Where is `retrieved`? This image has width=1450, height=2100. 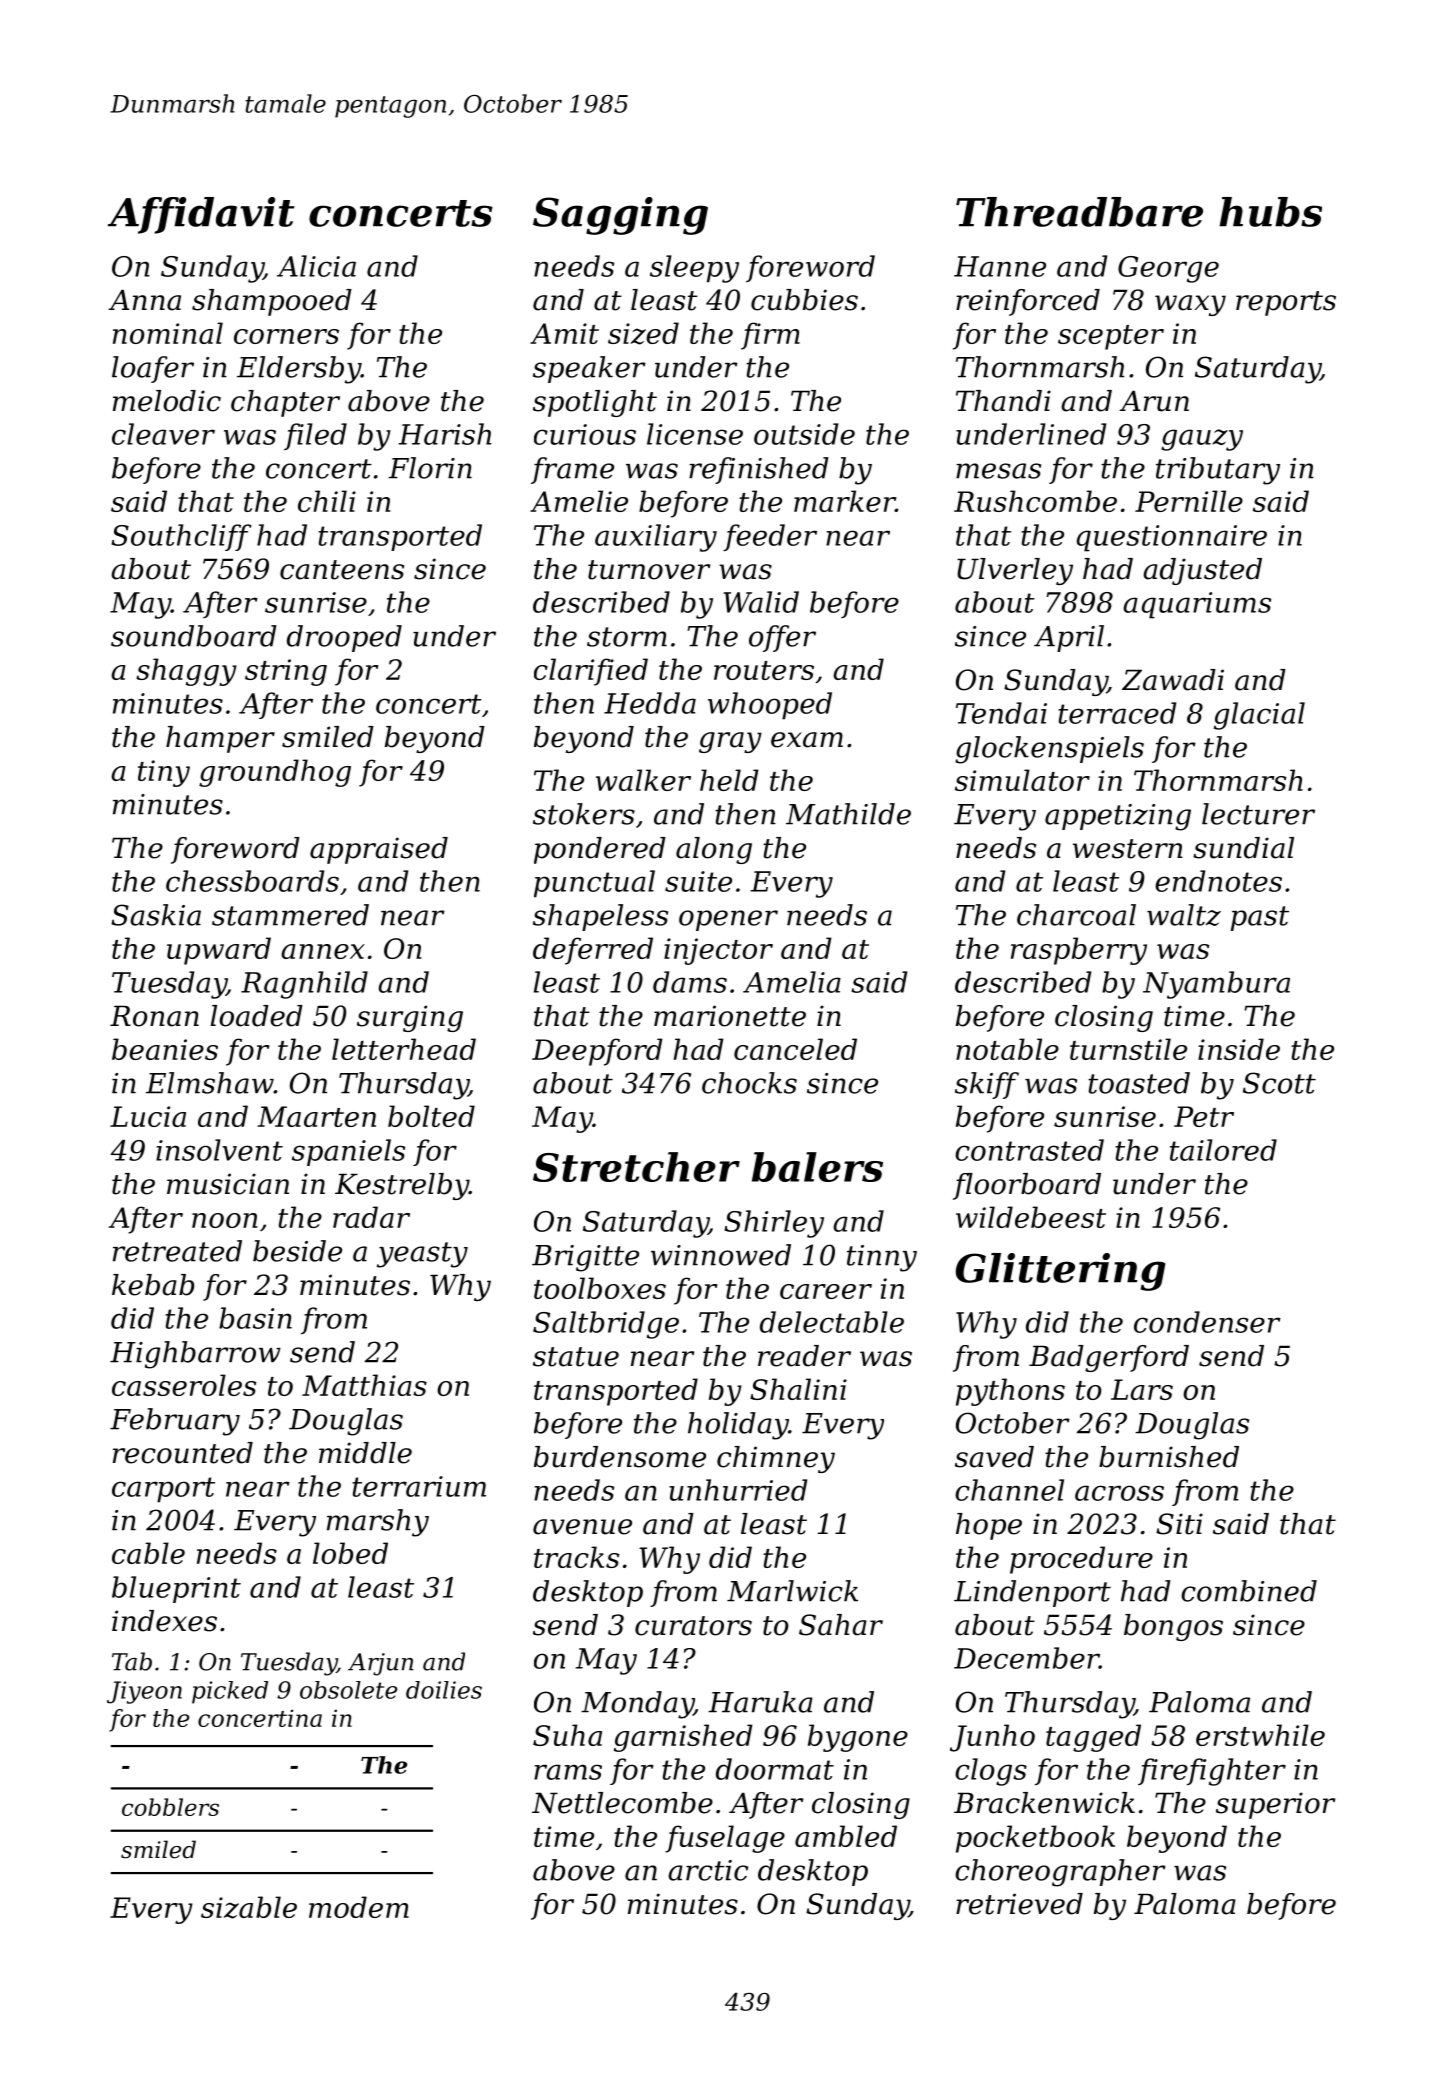 retrieved is located at coordinates (1019, 1904).
